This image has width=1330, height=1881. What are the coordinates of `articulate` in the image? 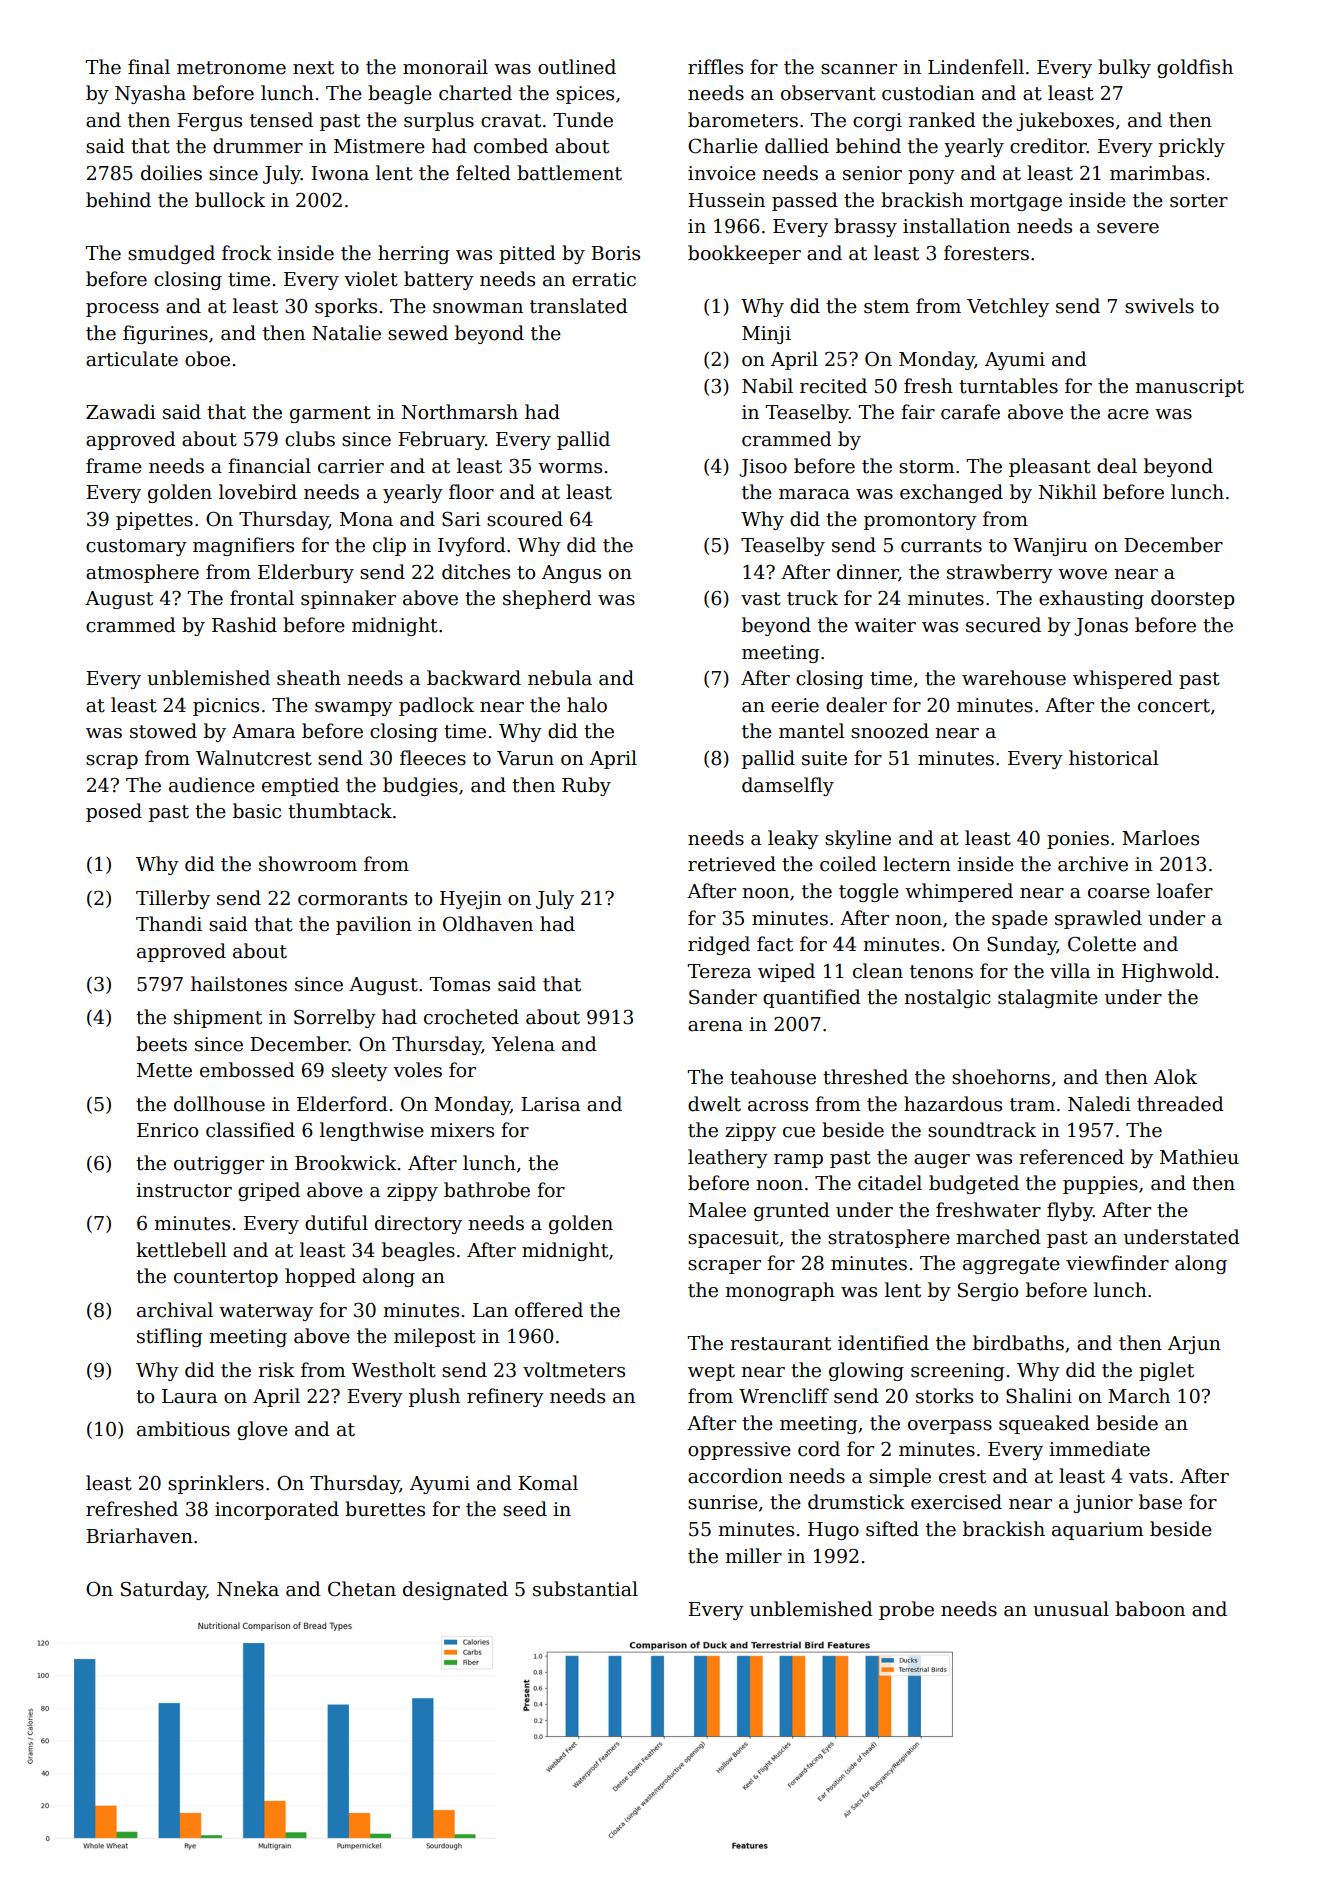 It's located at (132, 359).
